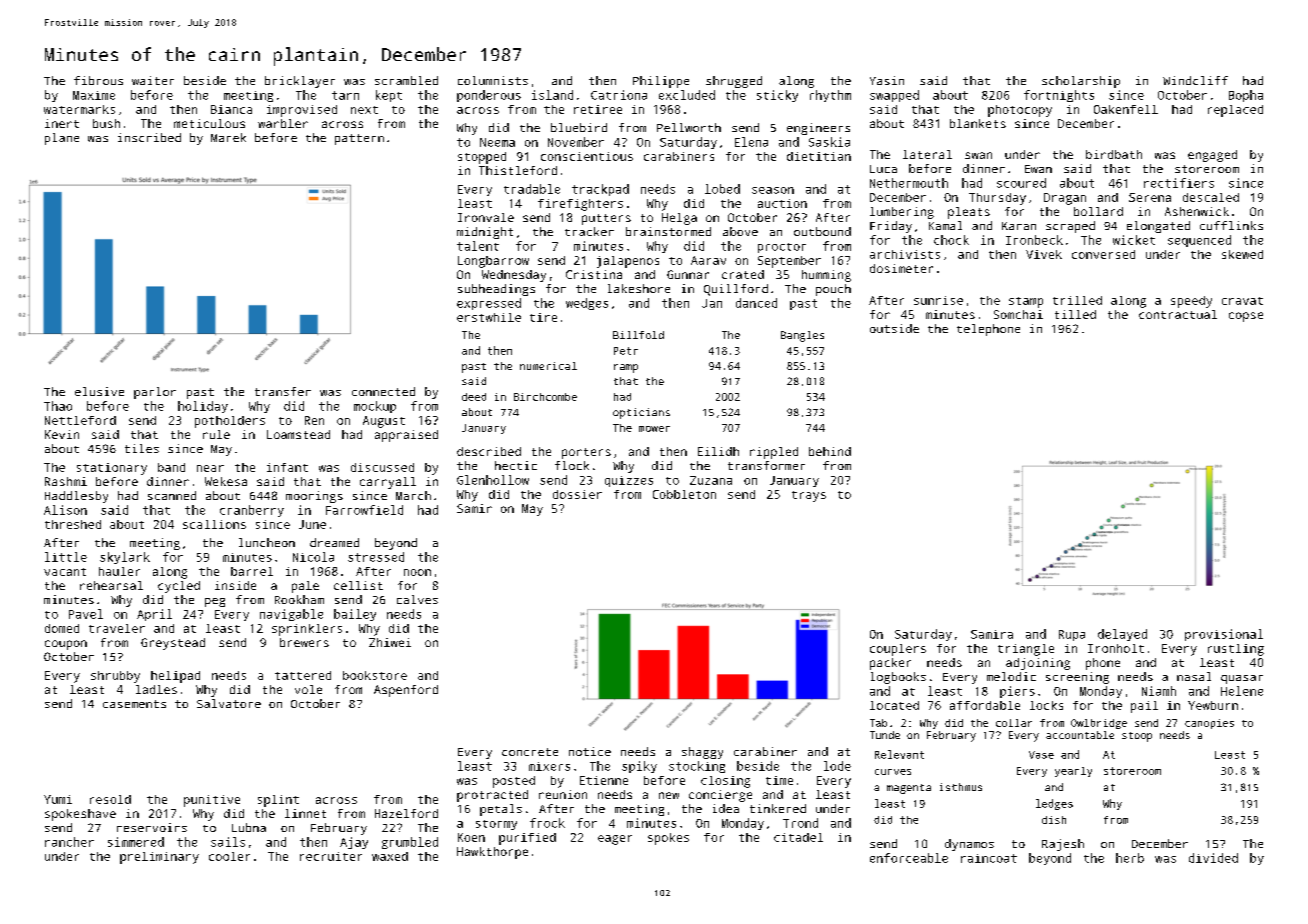 Image resolution: width=1308 pixels, height=924 pixels. What do you see at coordinates (1081, 82) in the screenshot?
I see `scholarship` at bounding box center [1081, 82].
